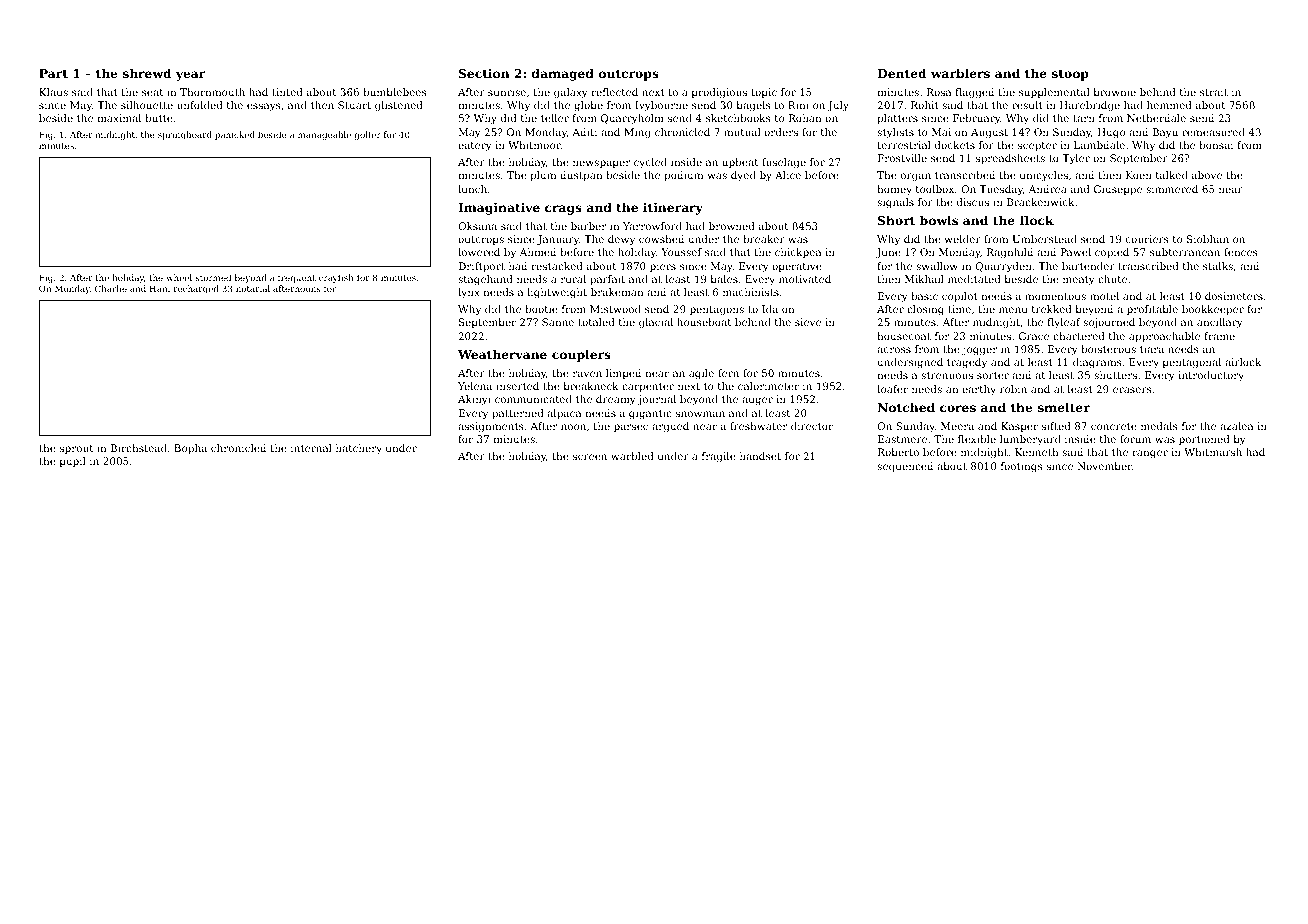 The image size is (1308, 924). I want to click on flexible, so click(977, 439).
